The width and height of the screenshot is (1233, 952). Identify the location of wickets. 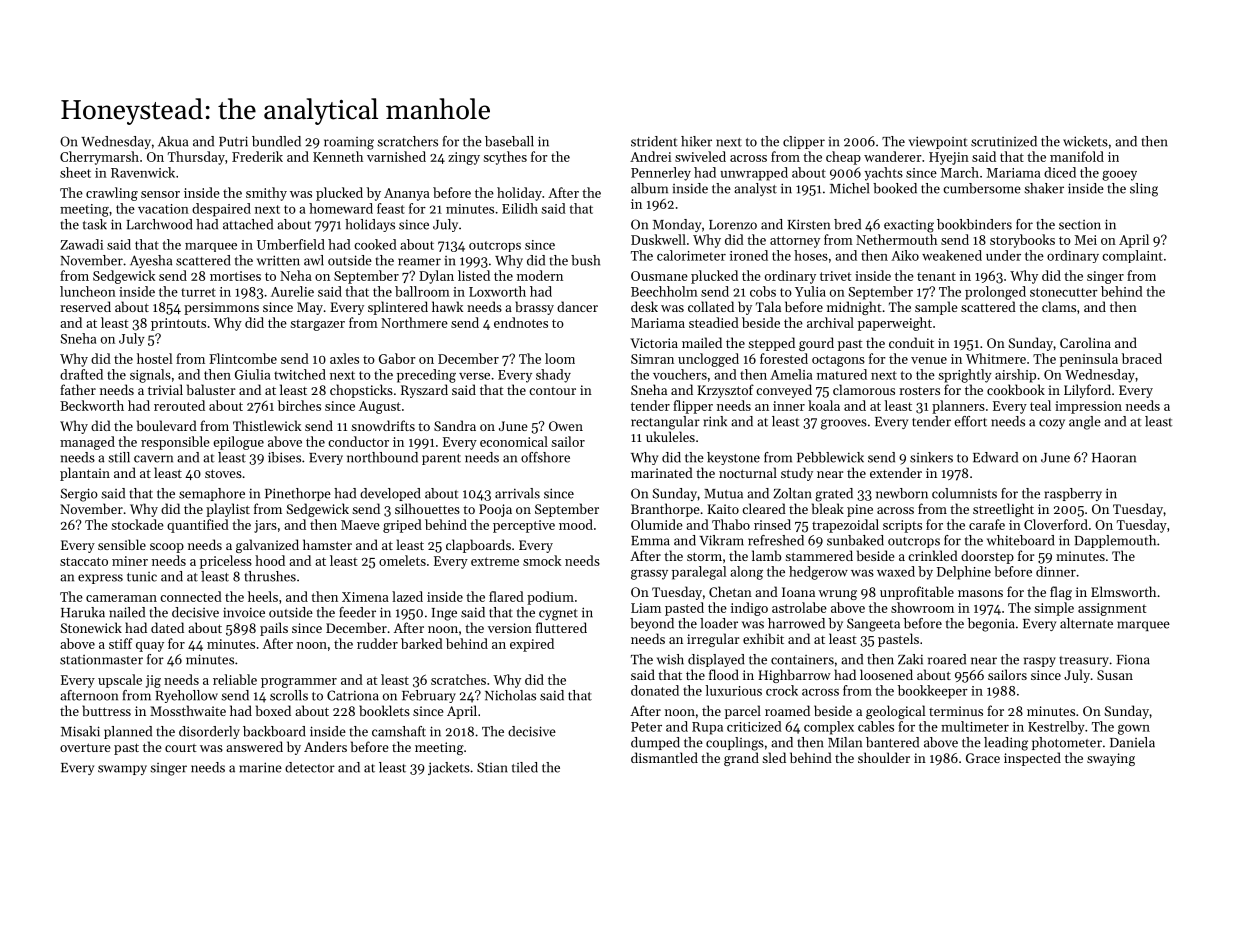
(1085, 141).
